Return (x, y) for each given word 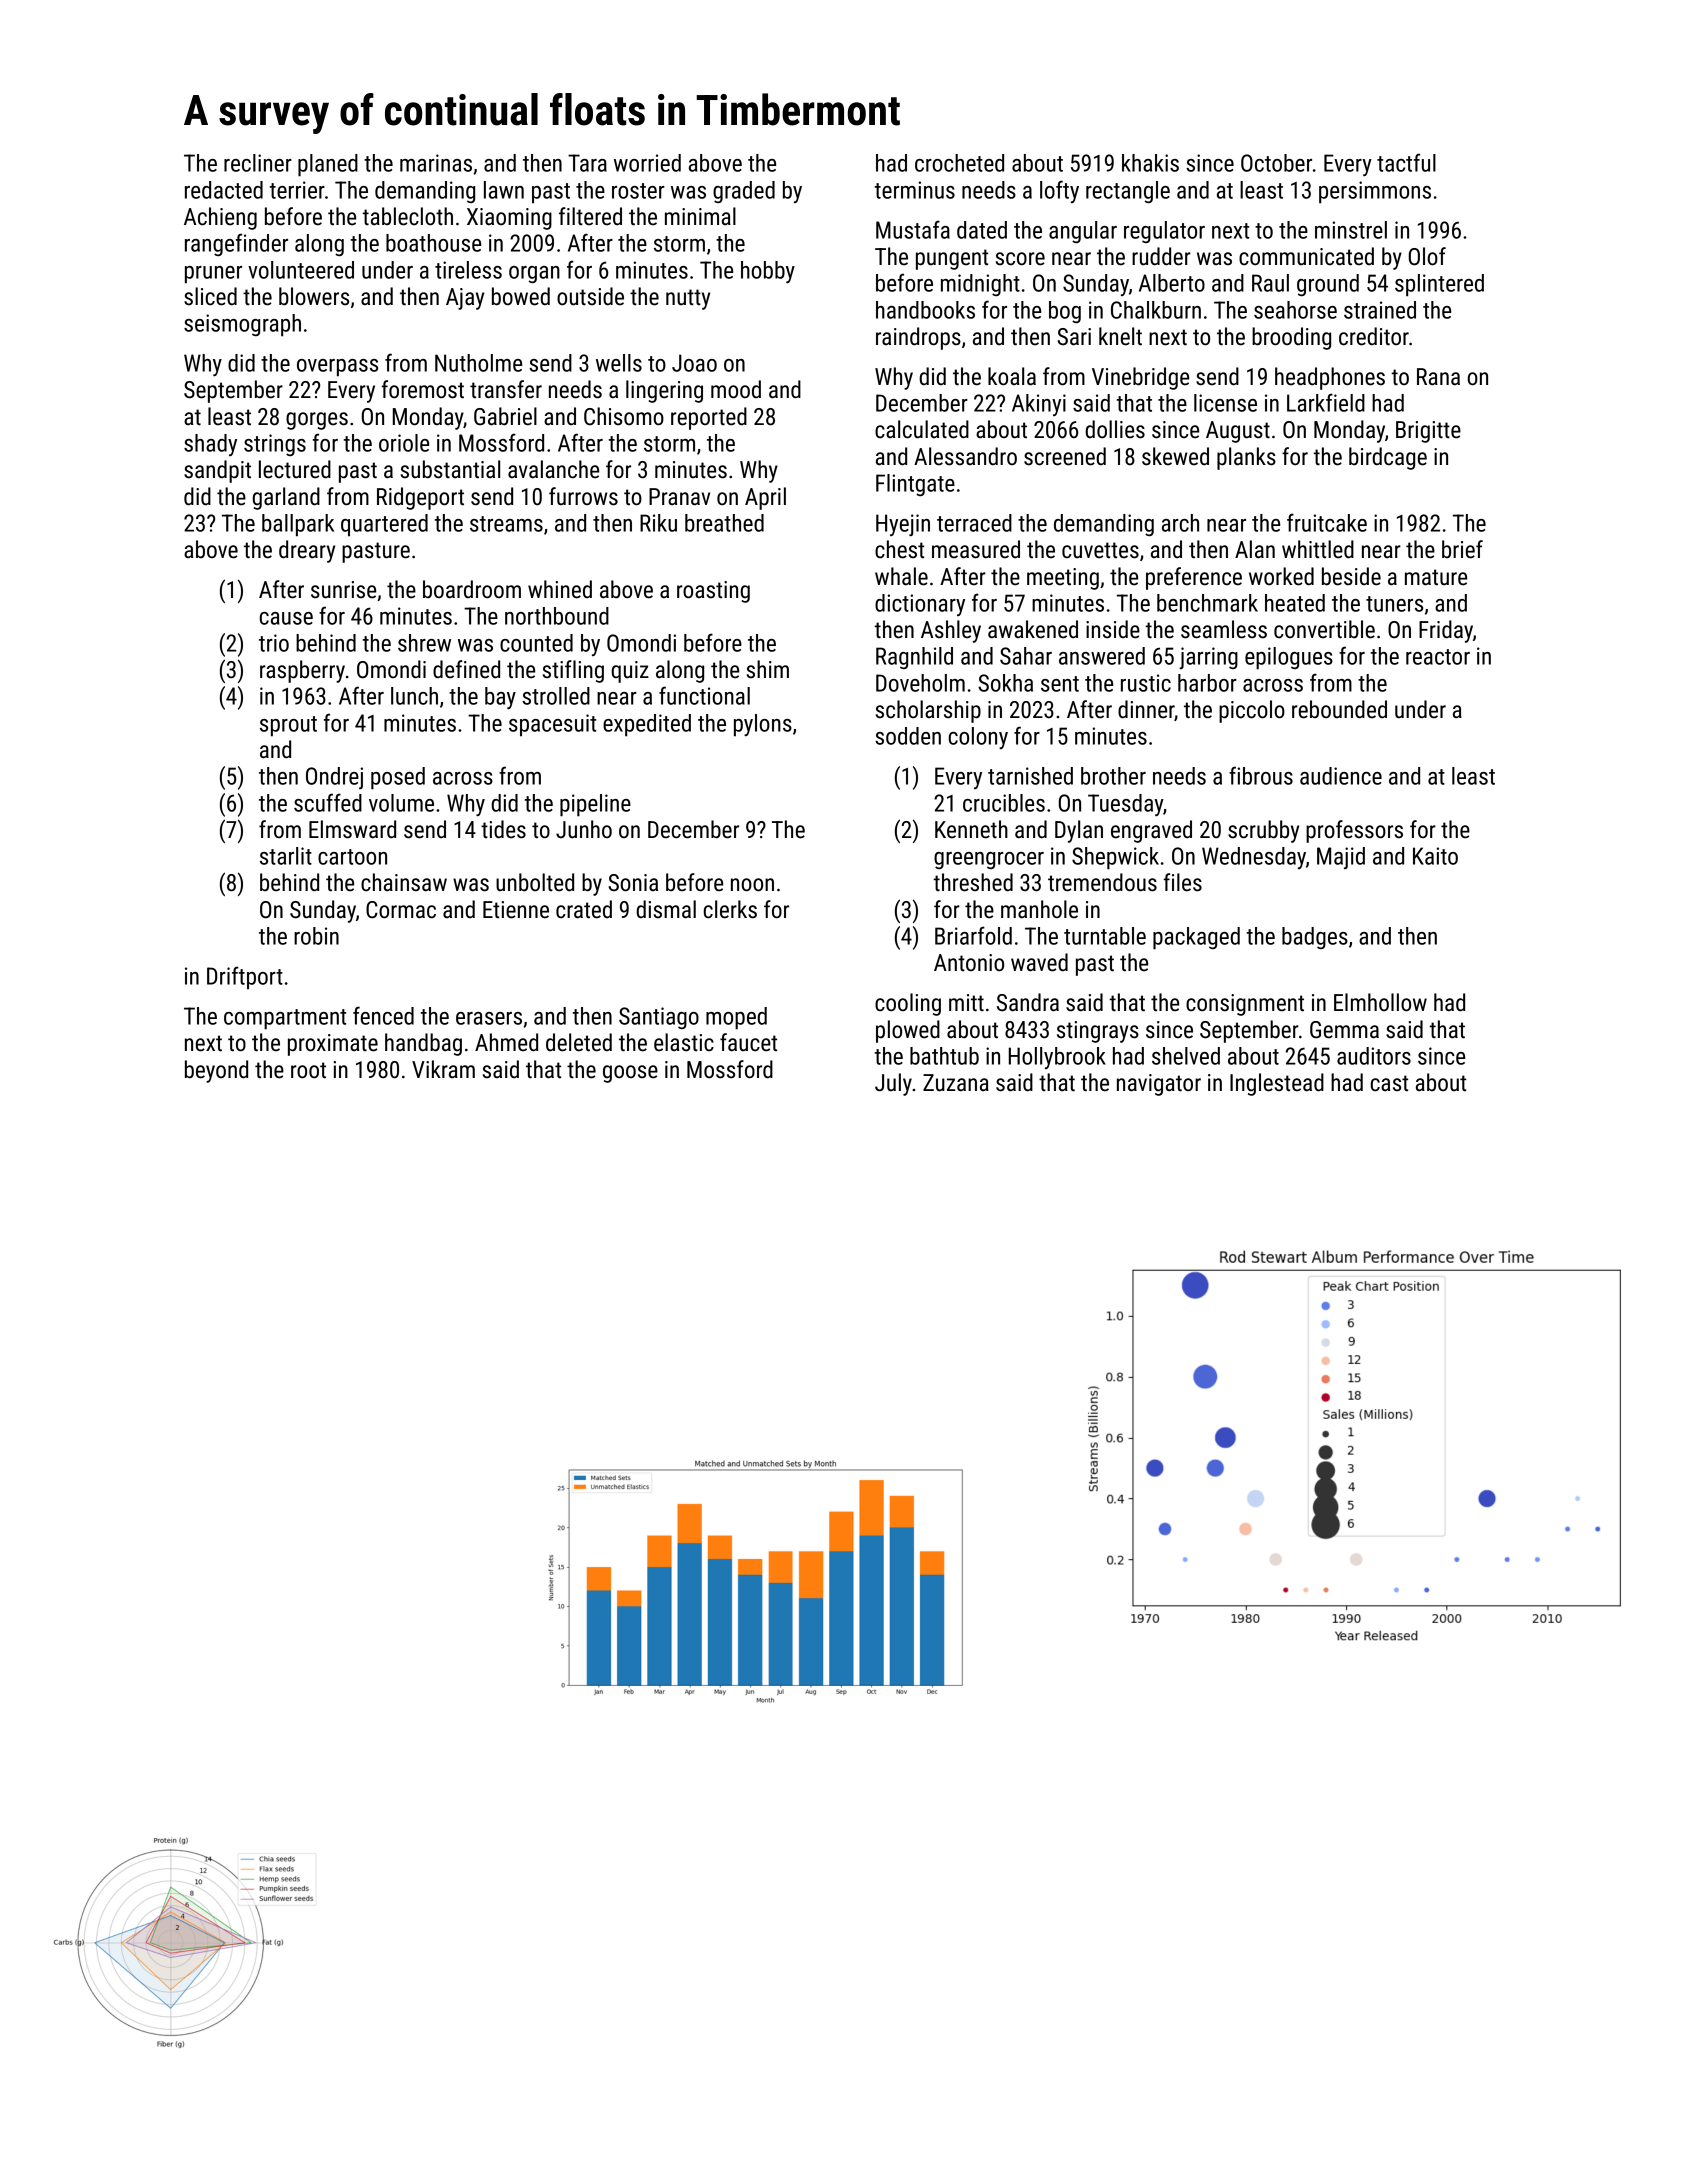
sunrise (343, 590)
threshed (973, 882)
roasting (713, 592)
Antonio (969, 963)
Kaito (1435, 856)
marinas (436, 163)
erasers (489, 1018)
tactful (1406, 162)
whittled (1318, 549)
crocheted (959, 163)
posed (398, 778)
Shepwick (1115, 858)
